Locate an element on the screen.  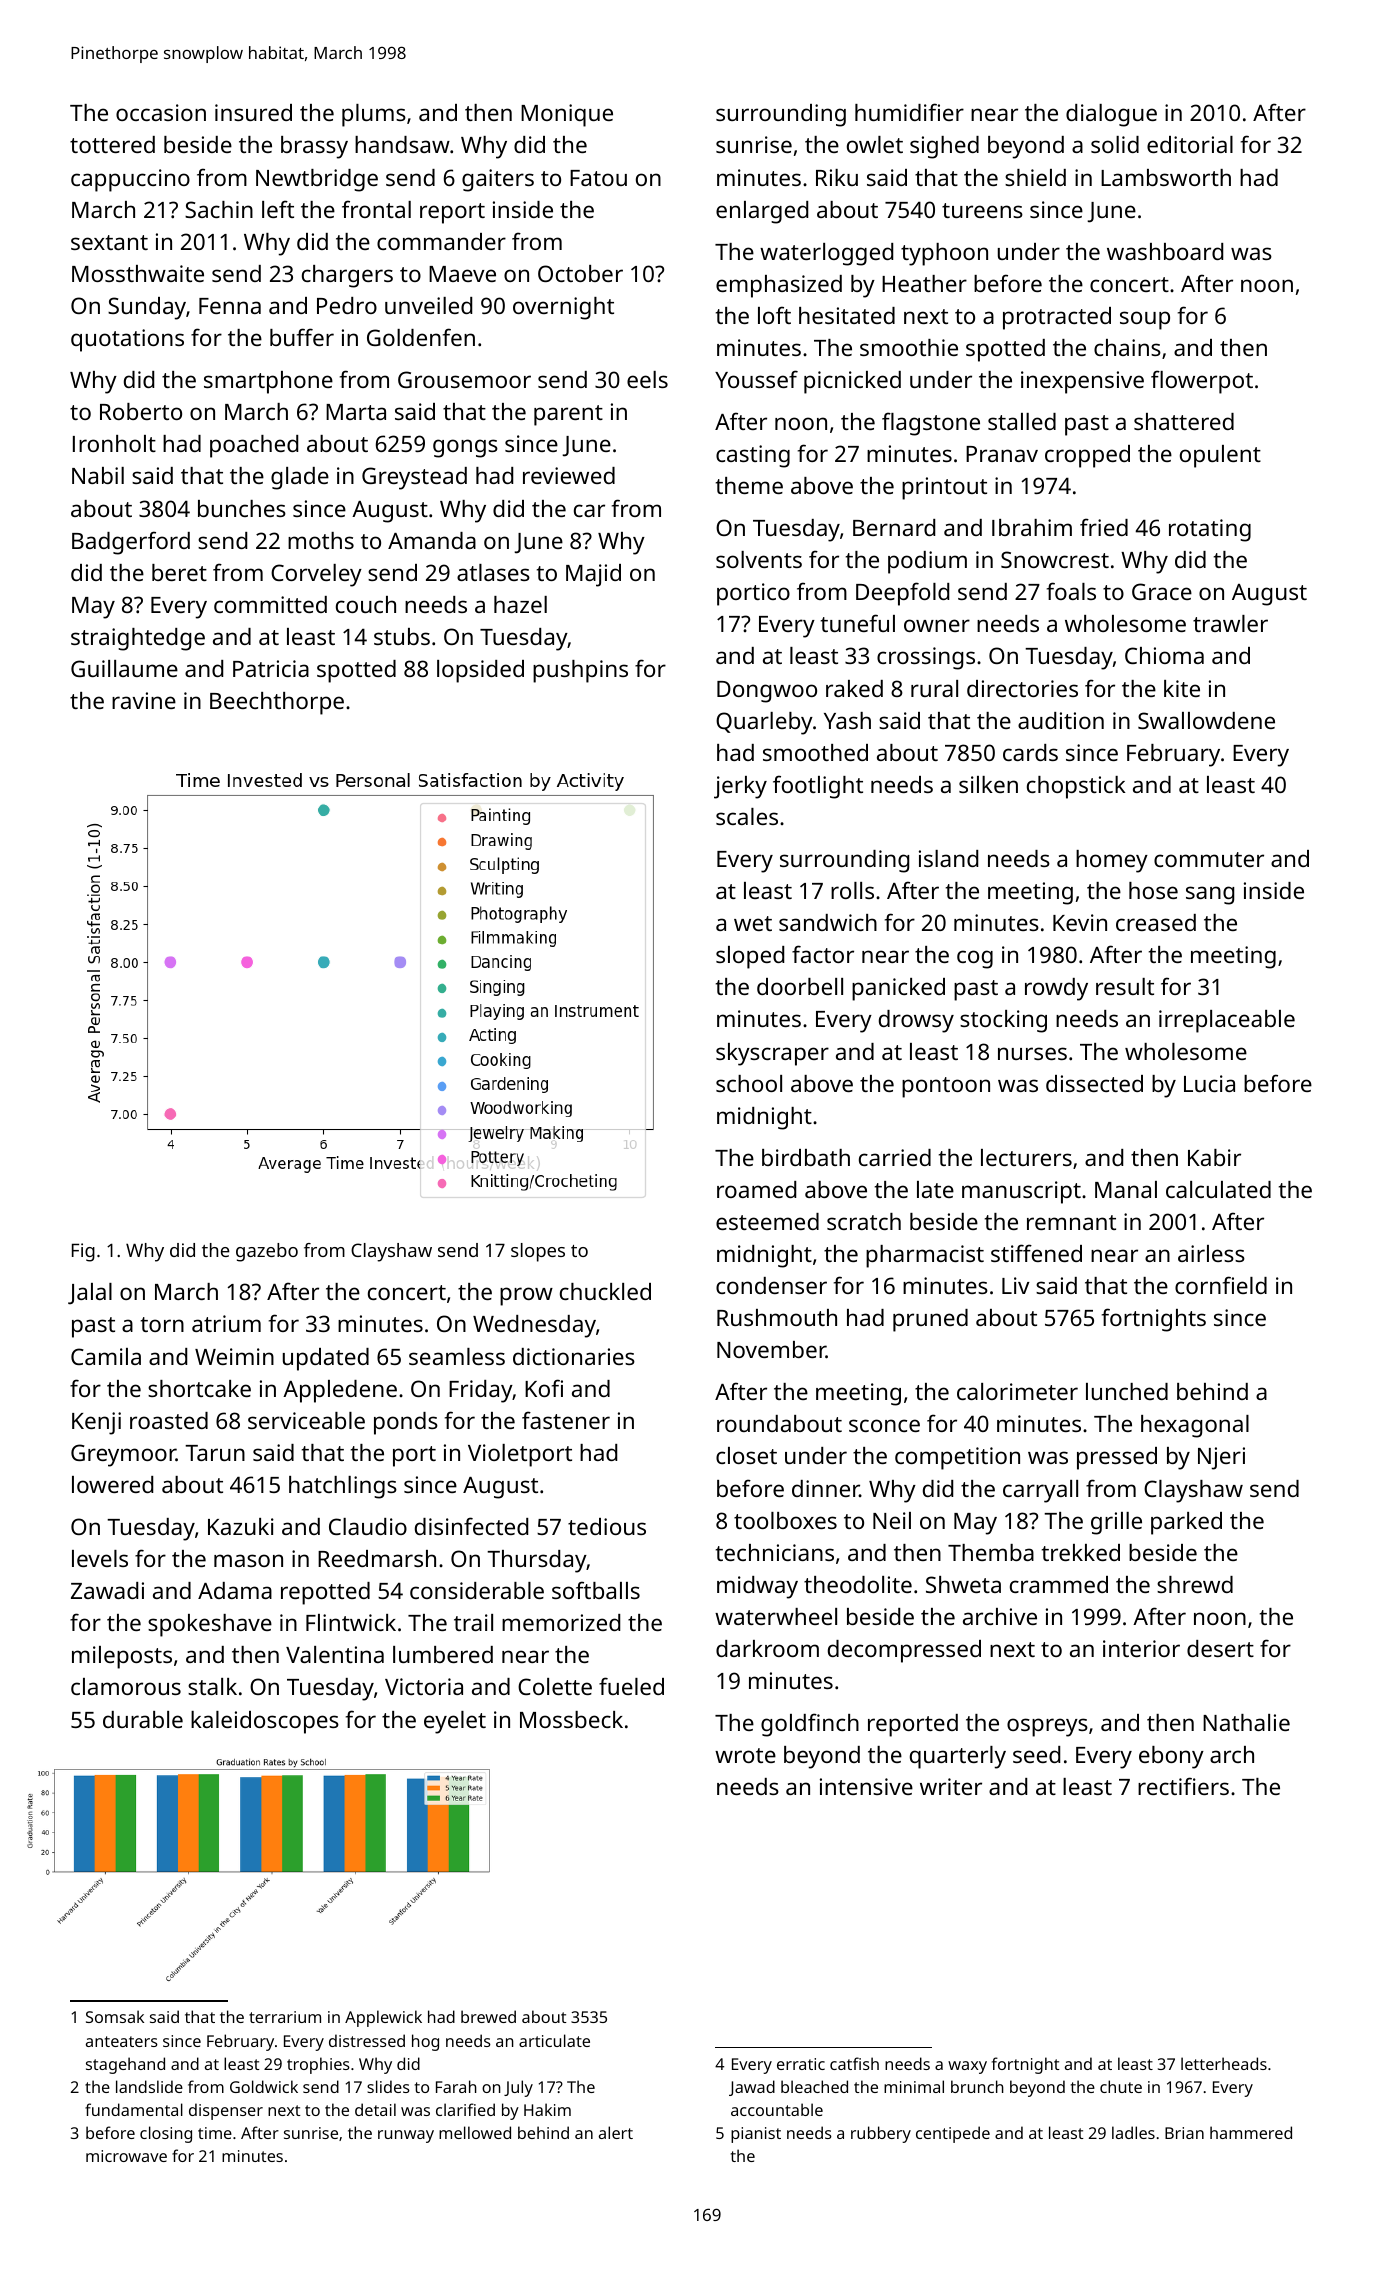
insured is located at coordinates (253, 112).
